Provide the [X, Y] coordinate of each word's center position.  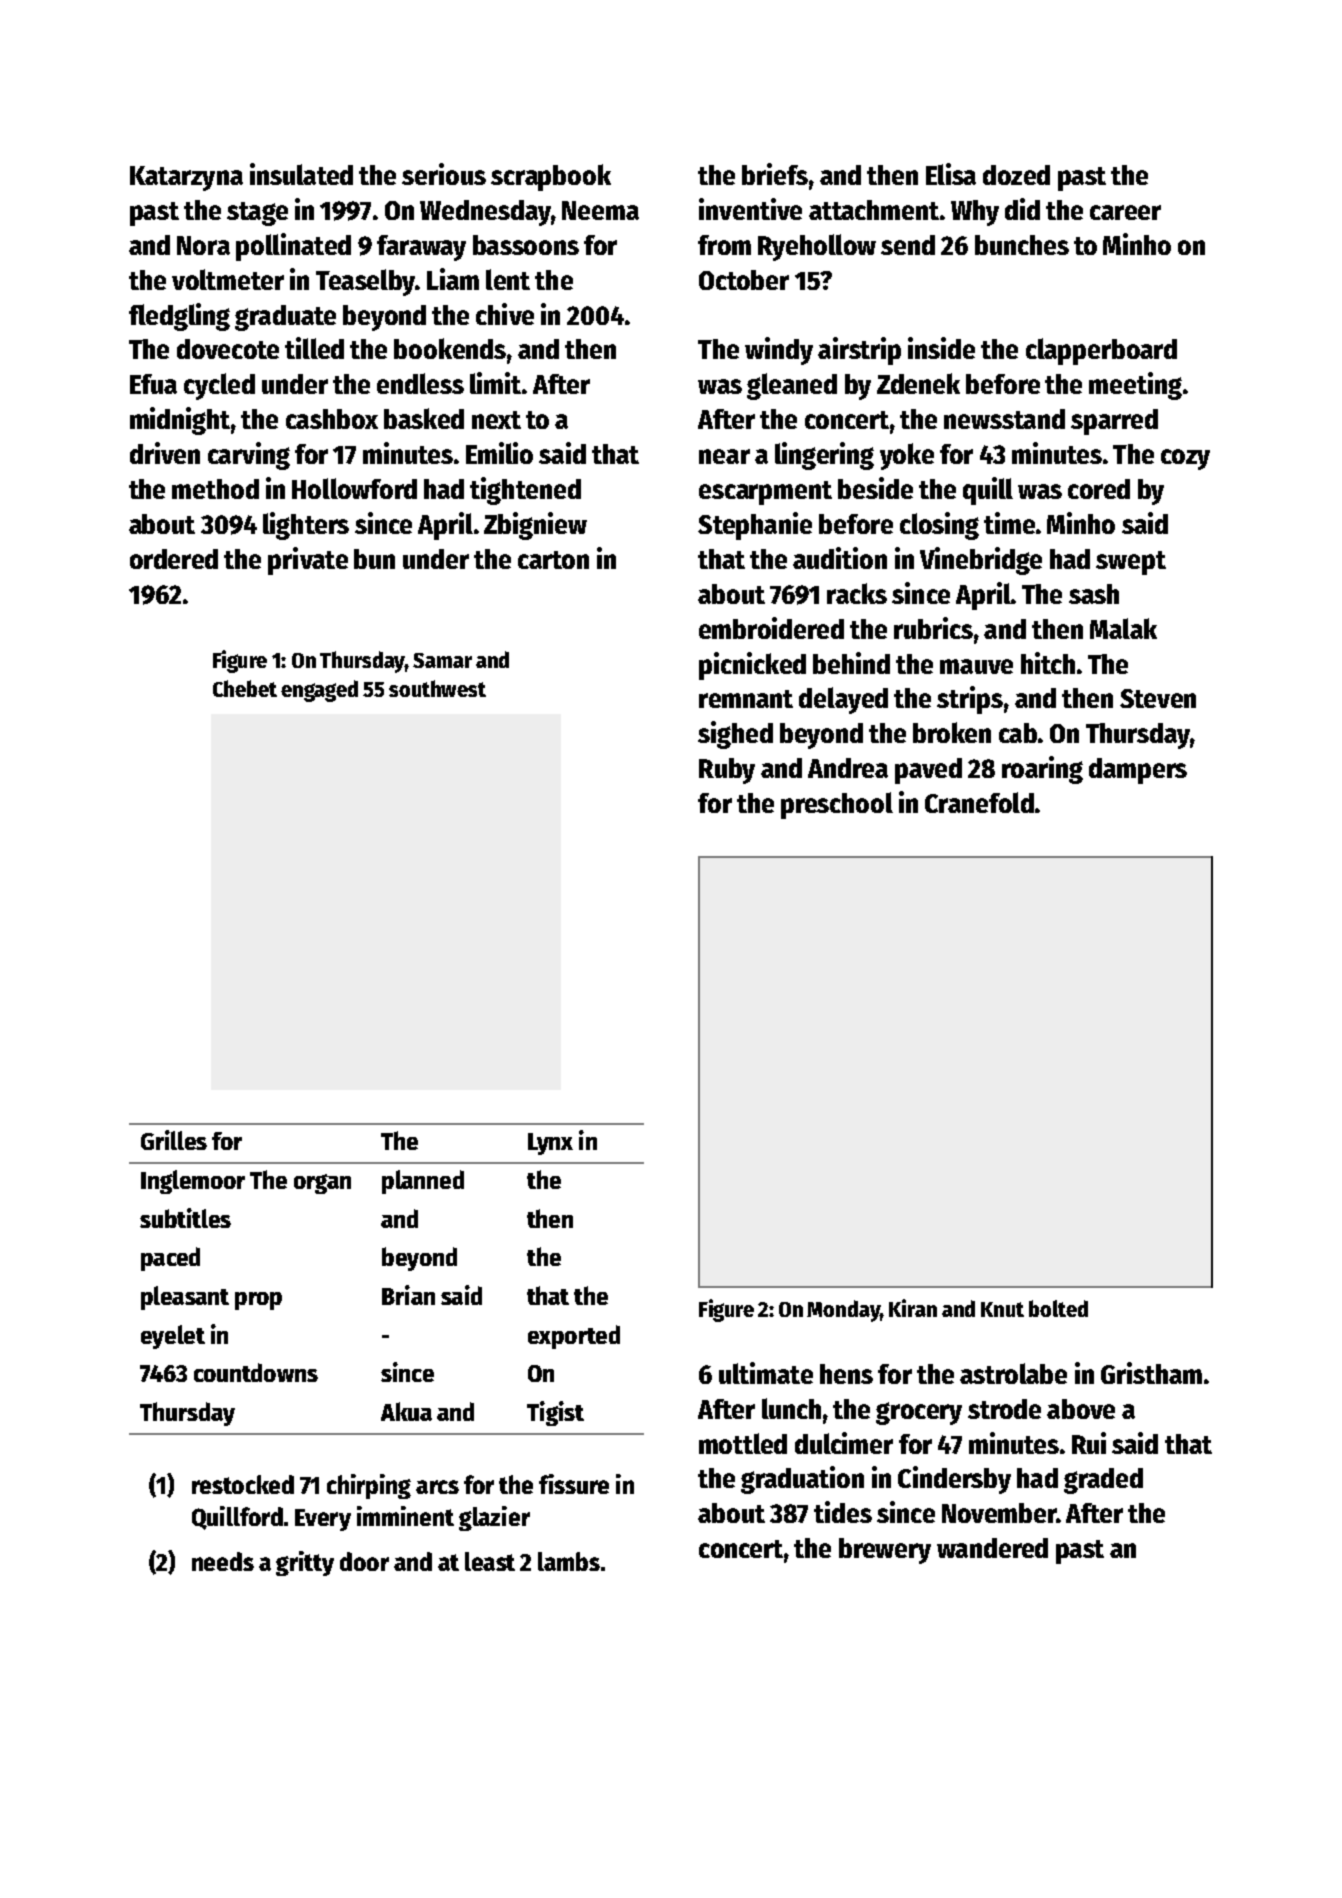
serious [444, 174]
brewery [885, 1551]
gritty [305, 1563]
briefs [775, 174]
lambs [569, 1561]
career [1125, 212]
